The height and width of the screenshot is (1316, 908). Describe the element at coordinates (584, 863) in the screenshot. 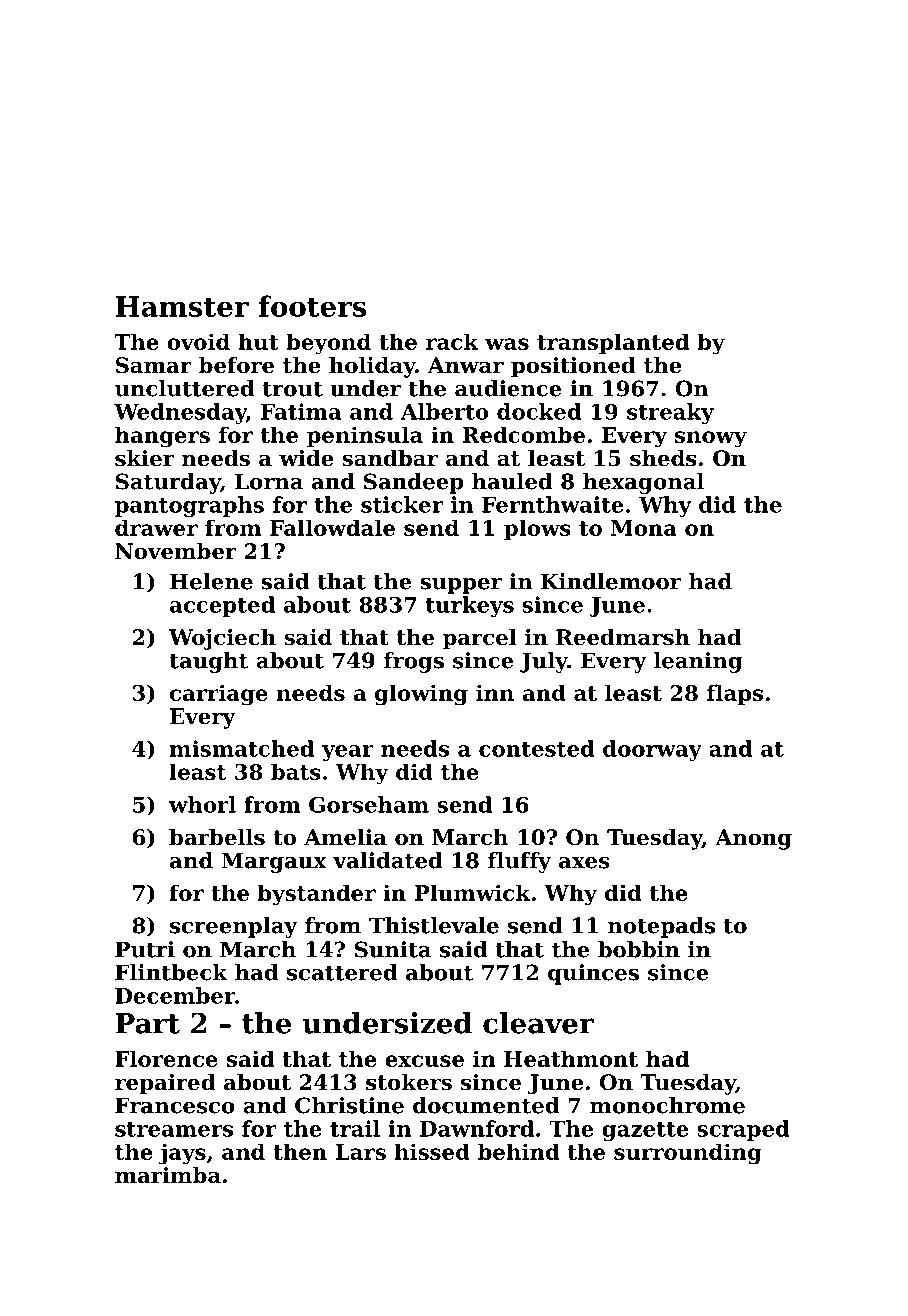

I see `axes` at that location.
